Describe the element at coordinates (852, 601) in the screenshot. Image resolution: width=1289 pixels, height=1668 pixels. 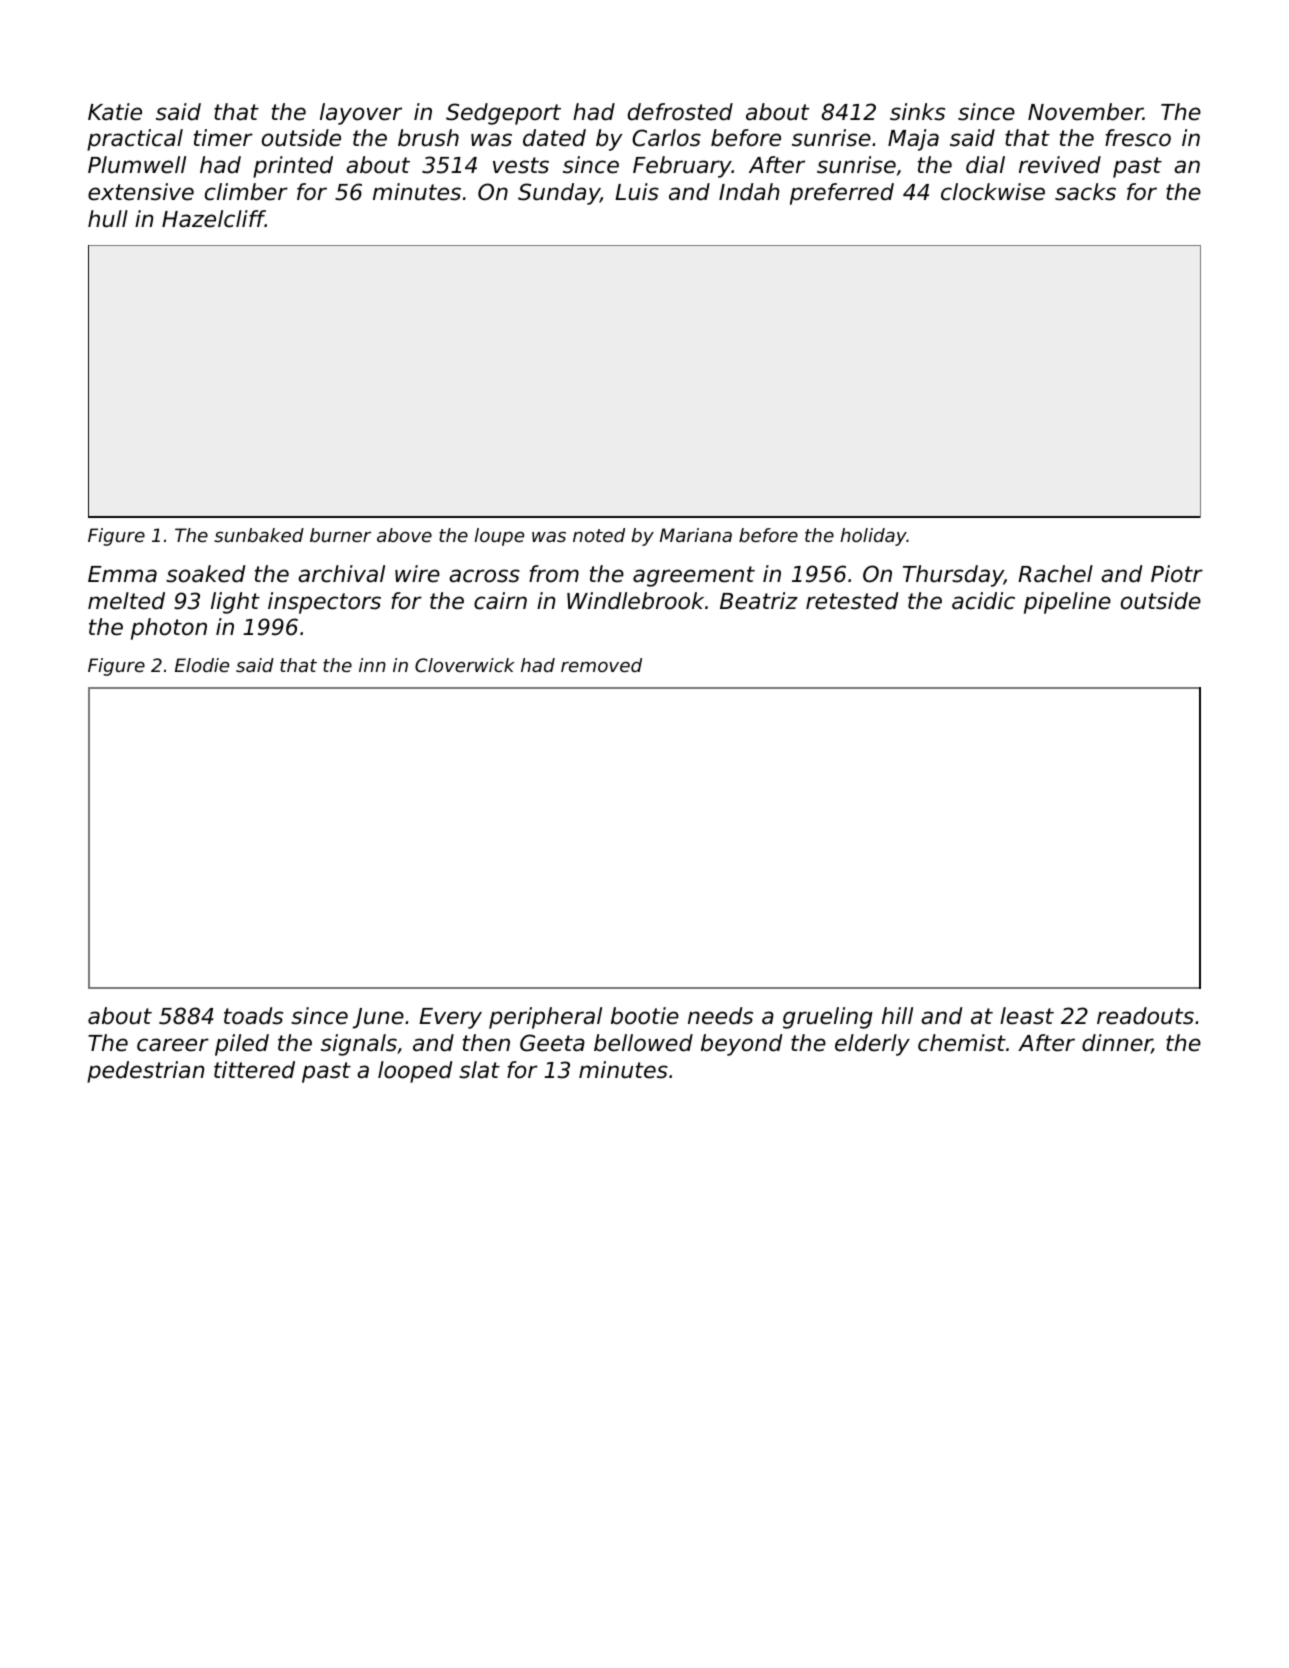
I see `retested` at that location.
